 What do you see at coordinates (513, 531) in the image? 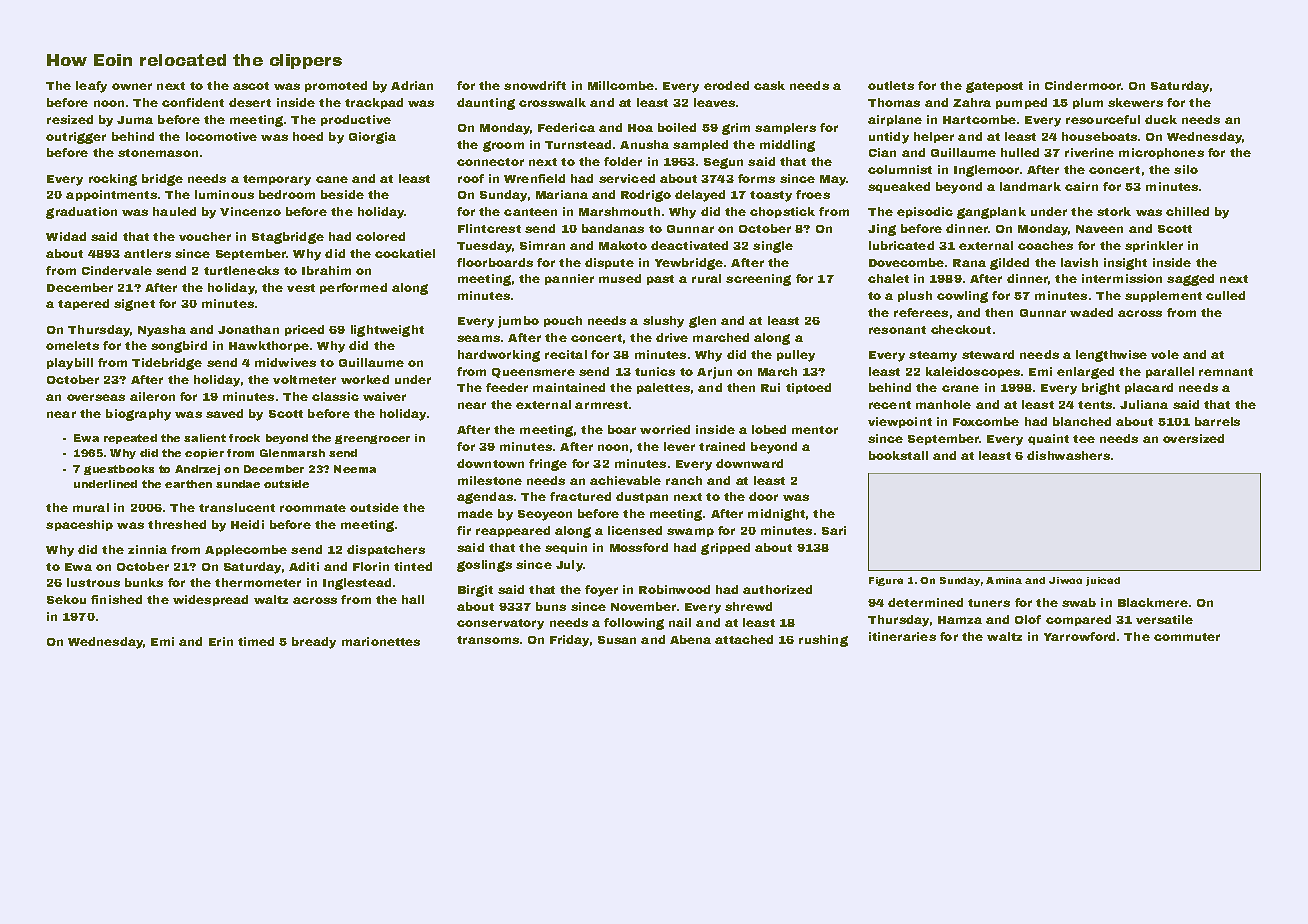
I see `reappeared` at bounding box center [513, 531].
